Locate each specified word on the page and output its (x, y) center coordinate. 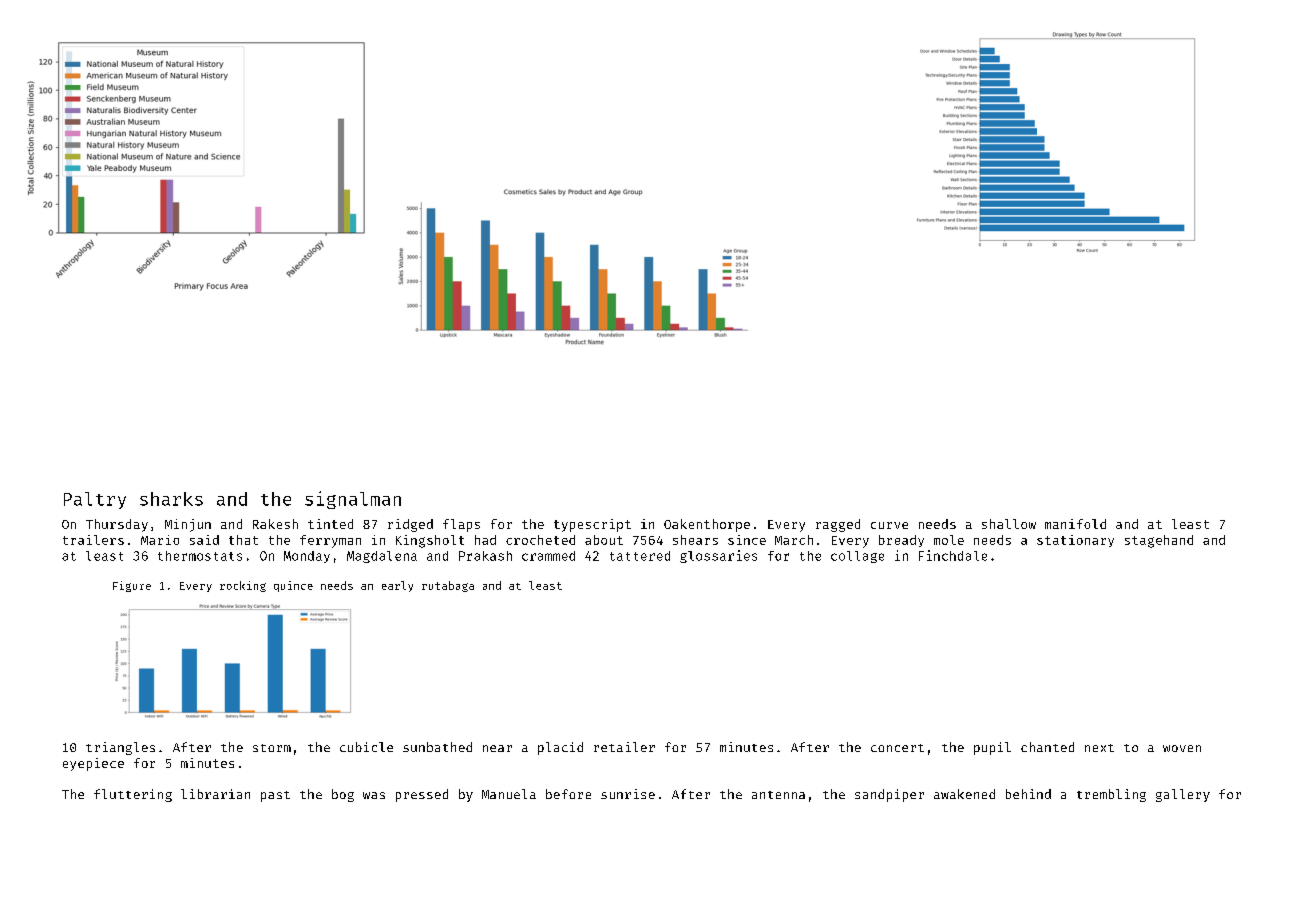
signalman (353, 500)
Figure (132, 586)
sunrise (628, 794)
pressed (422, 795)
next (1099, 748)
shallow (1009, 524)
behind (1028, 794)
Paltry (95, 500)
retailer (624, 747)
